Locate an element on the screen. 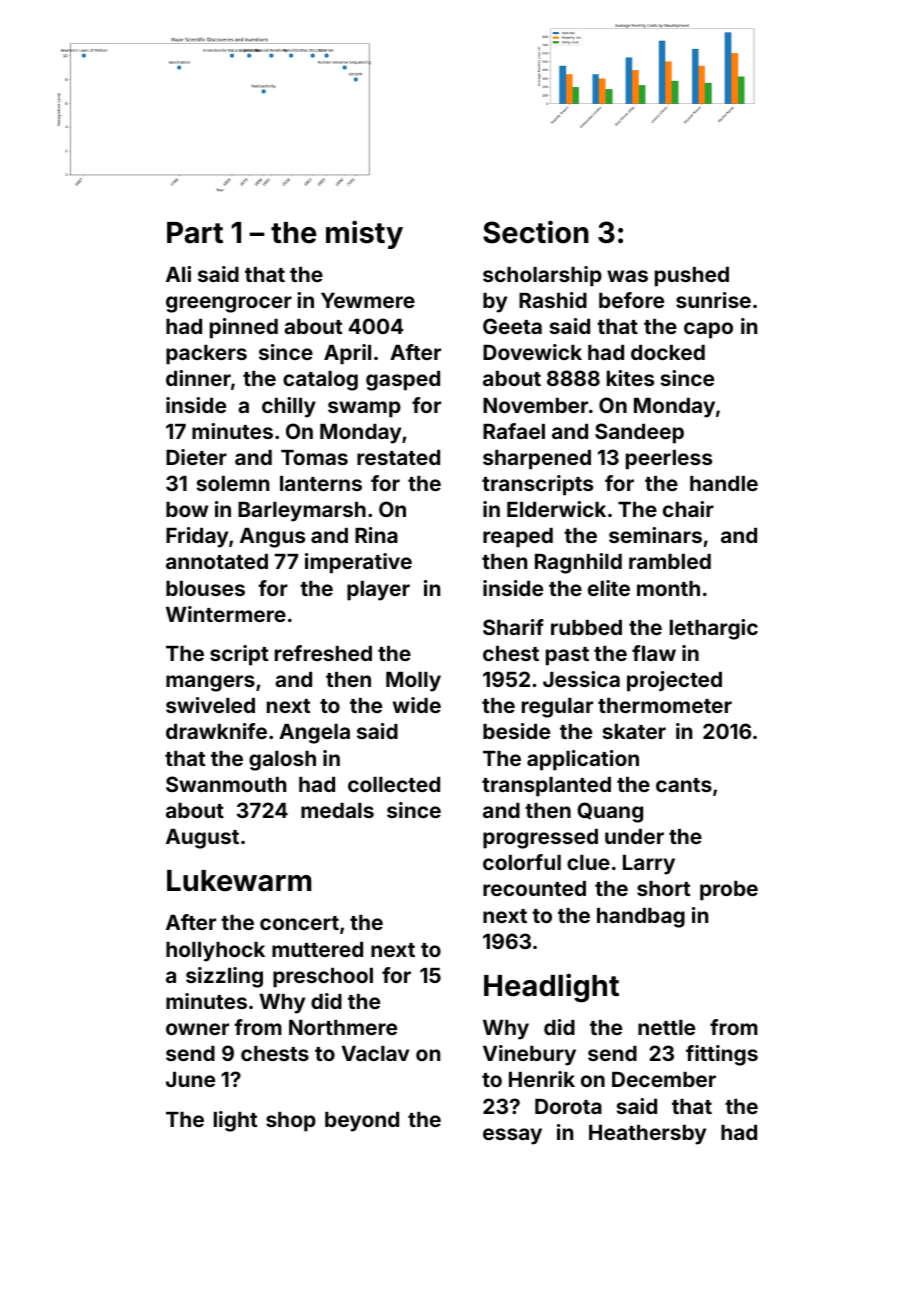 The width and height of the screenshot is (924, 1311). solemn is located at coordinates (232, 483).
